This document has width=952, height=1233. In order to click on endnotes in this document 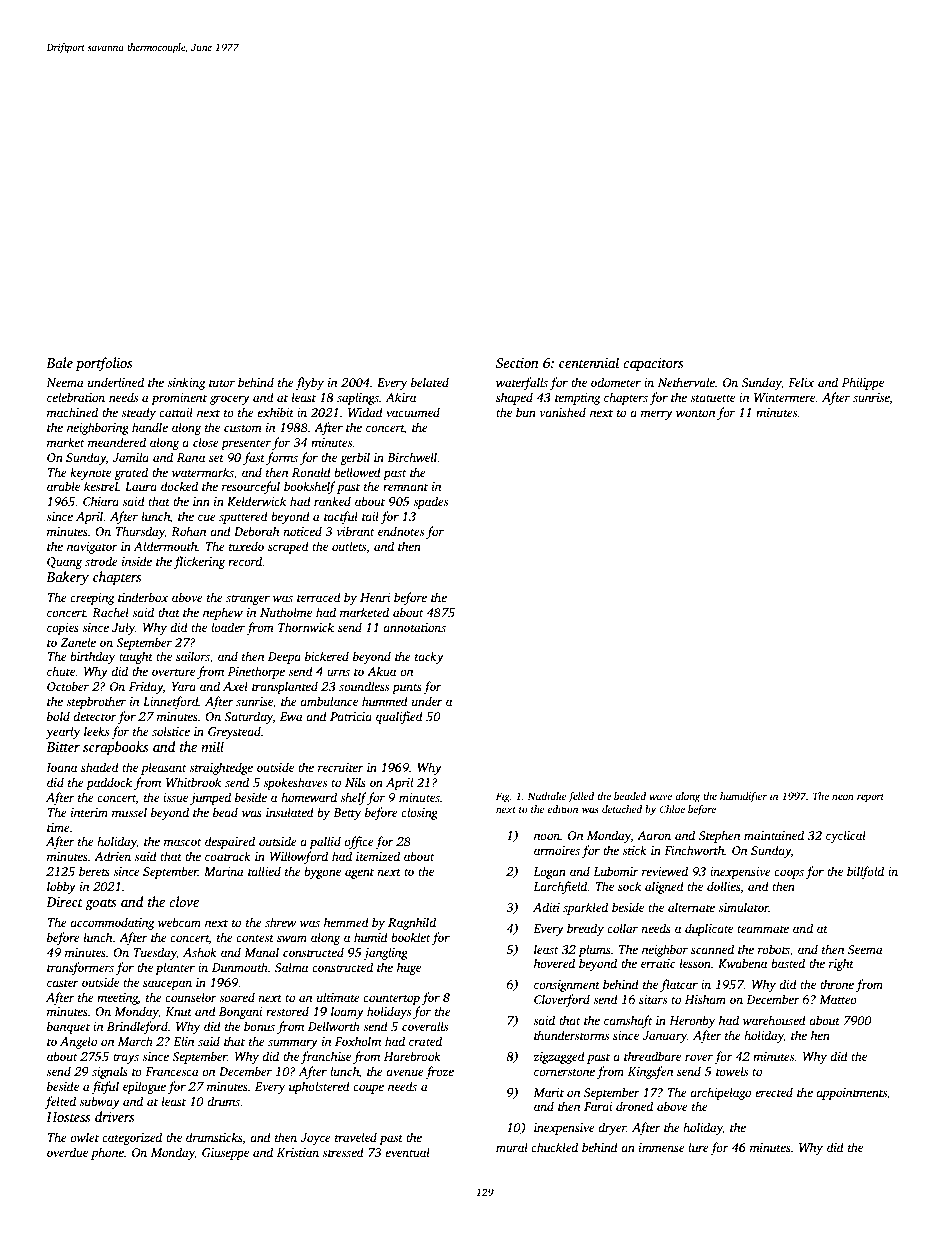, I will do `click(401, 531)`.
